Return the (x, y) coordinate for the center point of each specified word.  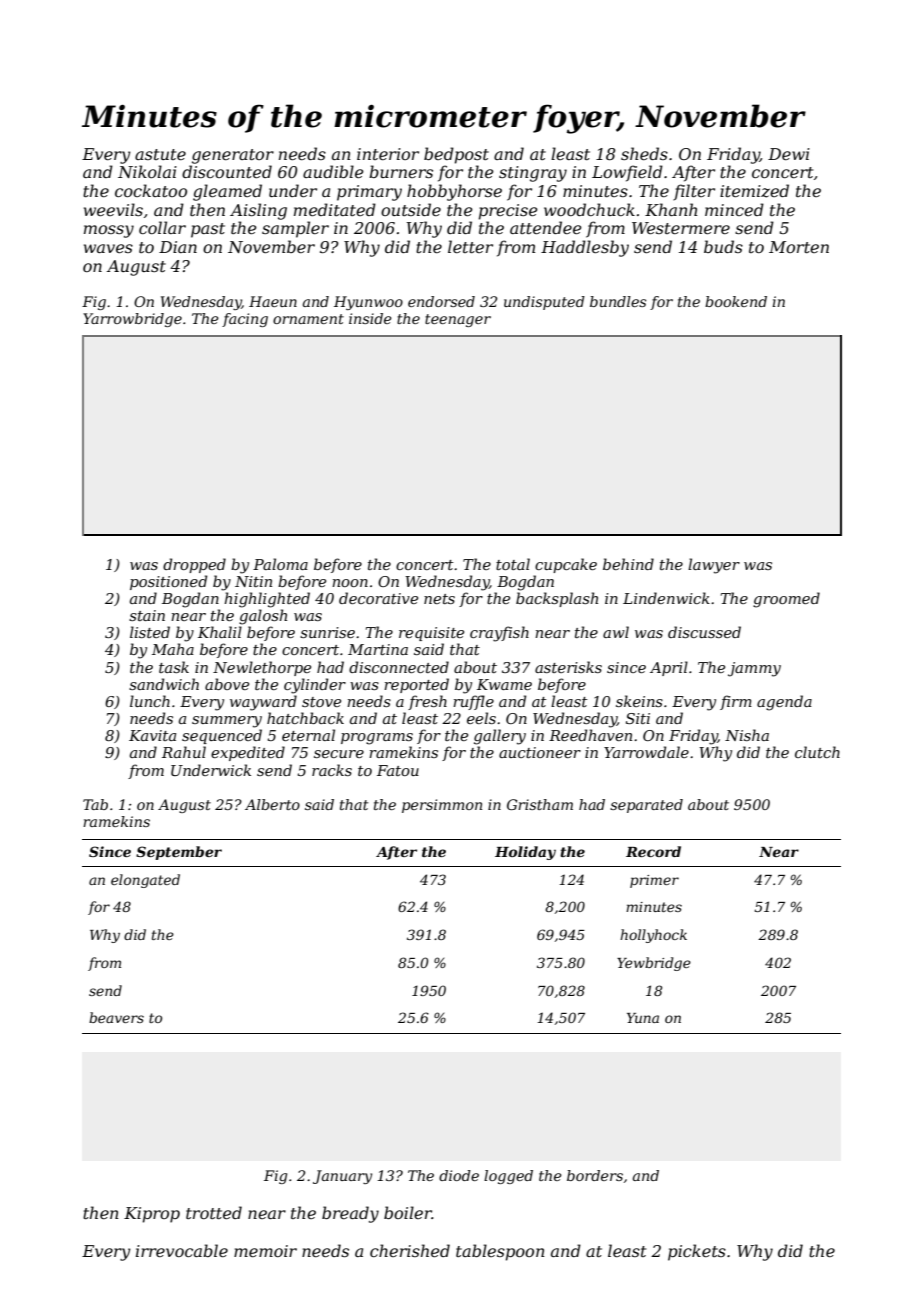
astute (160, 154)
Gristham (540, 804)
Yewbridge (654, 964)
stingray (533, 174)
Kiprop (152, 1215)
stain (147, 615)
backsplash (557, 599)
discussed (704, 632)
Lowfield (627, 173)
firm (736, 702)
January (342, 1177)
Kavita (152, 735)
